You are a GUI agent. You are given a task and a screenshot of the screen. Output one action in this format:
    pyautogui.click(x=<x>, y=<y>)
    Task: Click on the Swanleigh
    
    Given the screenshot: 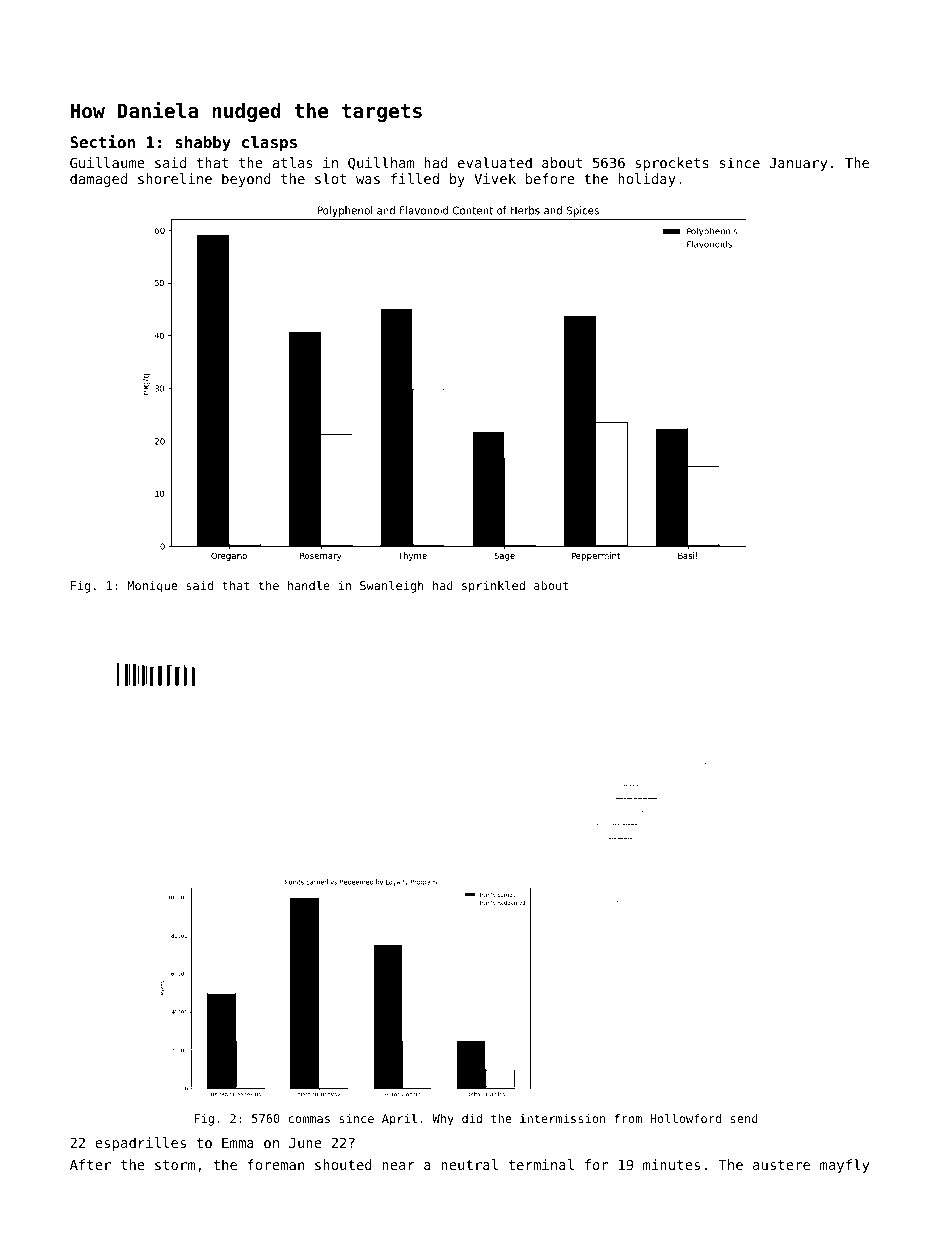 What is the action you would take?
    pyautogui.click(x=392, y=587)
